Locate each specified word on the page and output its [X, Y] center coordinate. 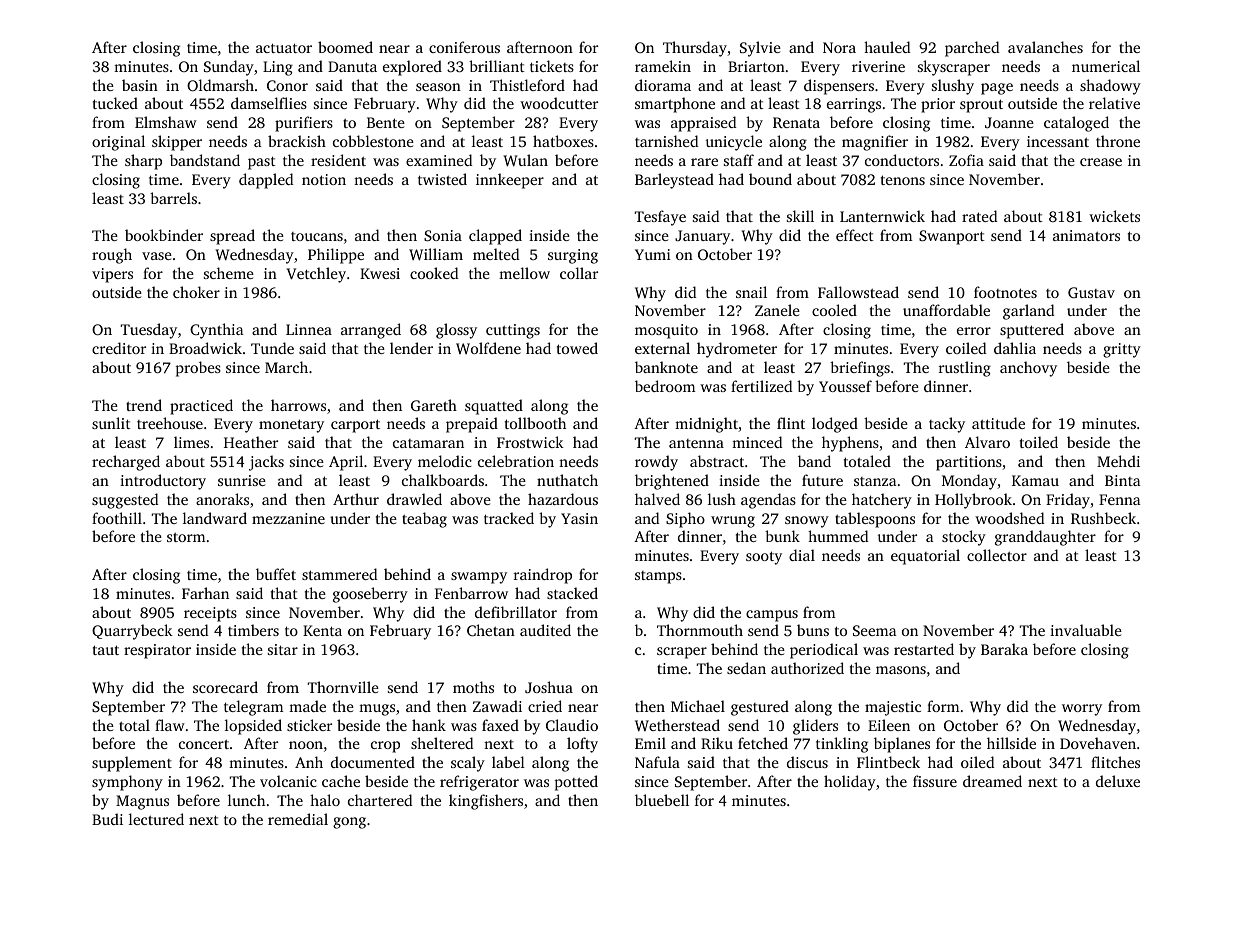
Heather [251, 442]
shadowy [1110, 87]
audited [545, 630]
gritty [1122, 350]
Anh [309, 762]
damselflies [269, 103]
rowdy [656, 463]
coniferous [464, 47]
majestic [893, 708]
